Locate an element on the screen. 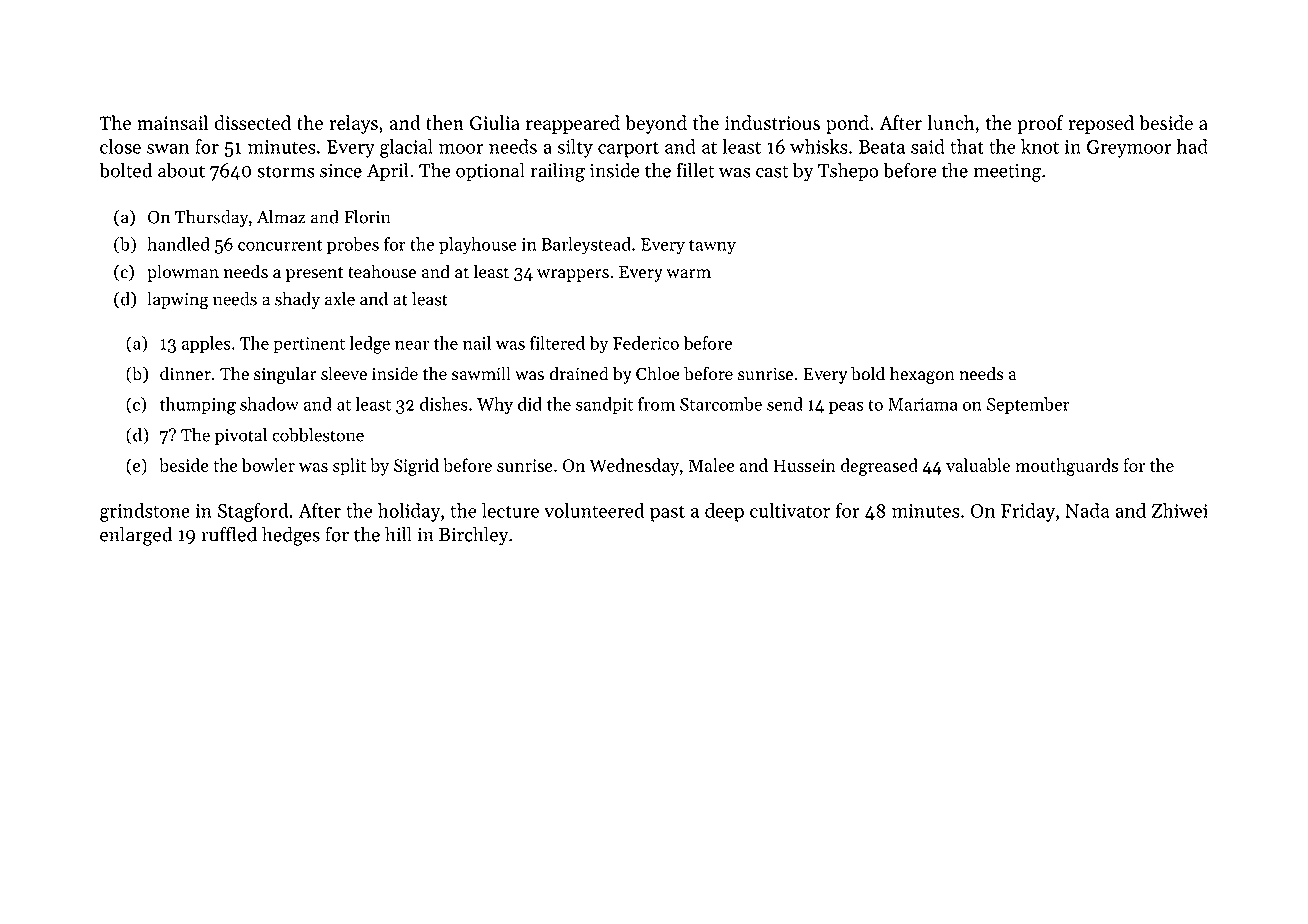 This screenshot has height=924, width=1308. storms is located at coordinates (286, 171).
